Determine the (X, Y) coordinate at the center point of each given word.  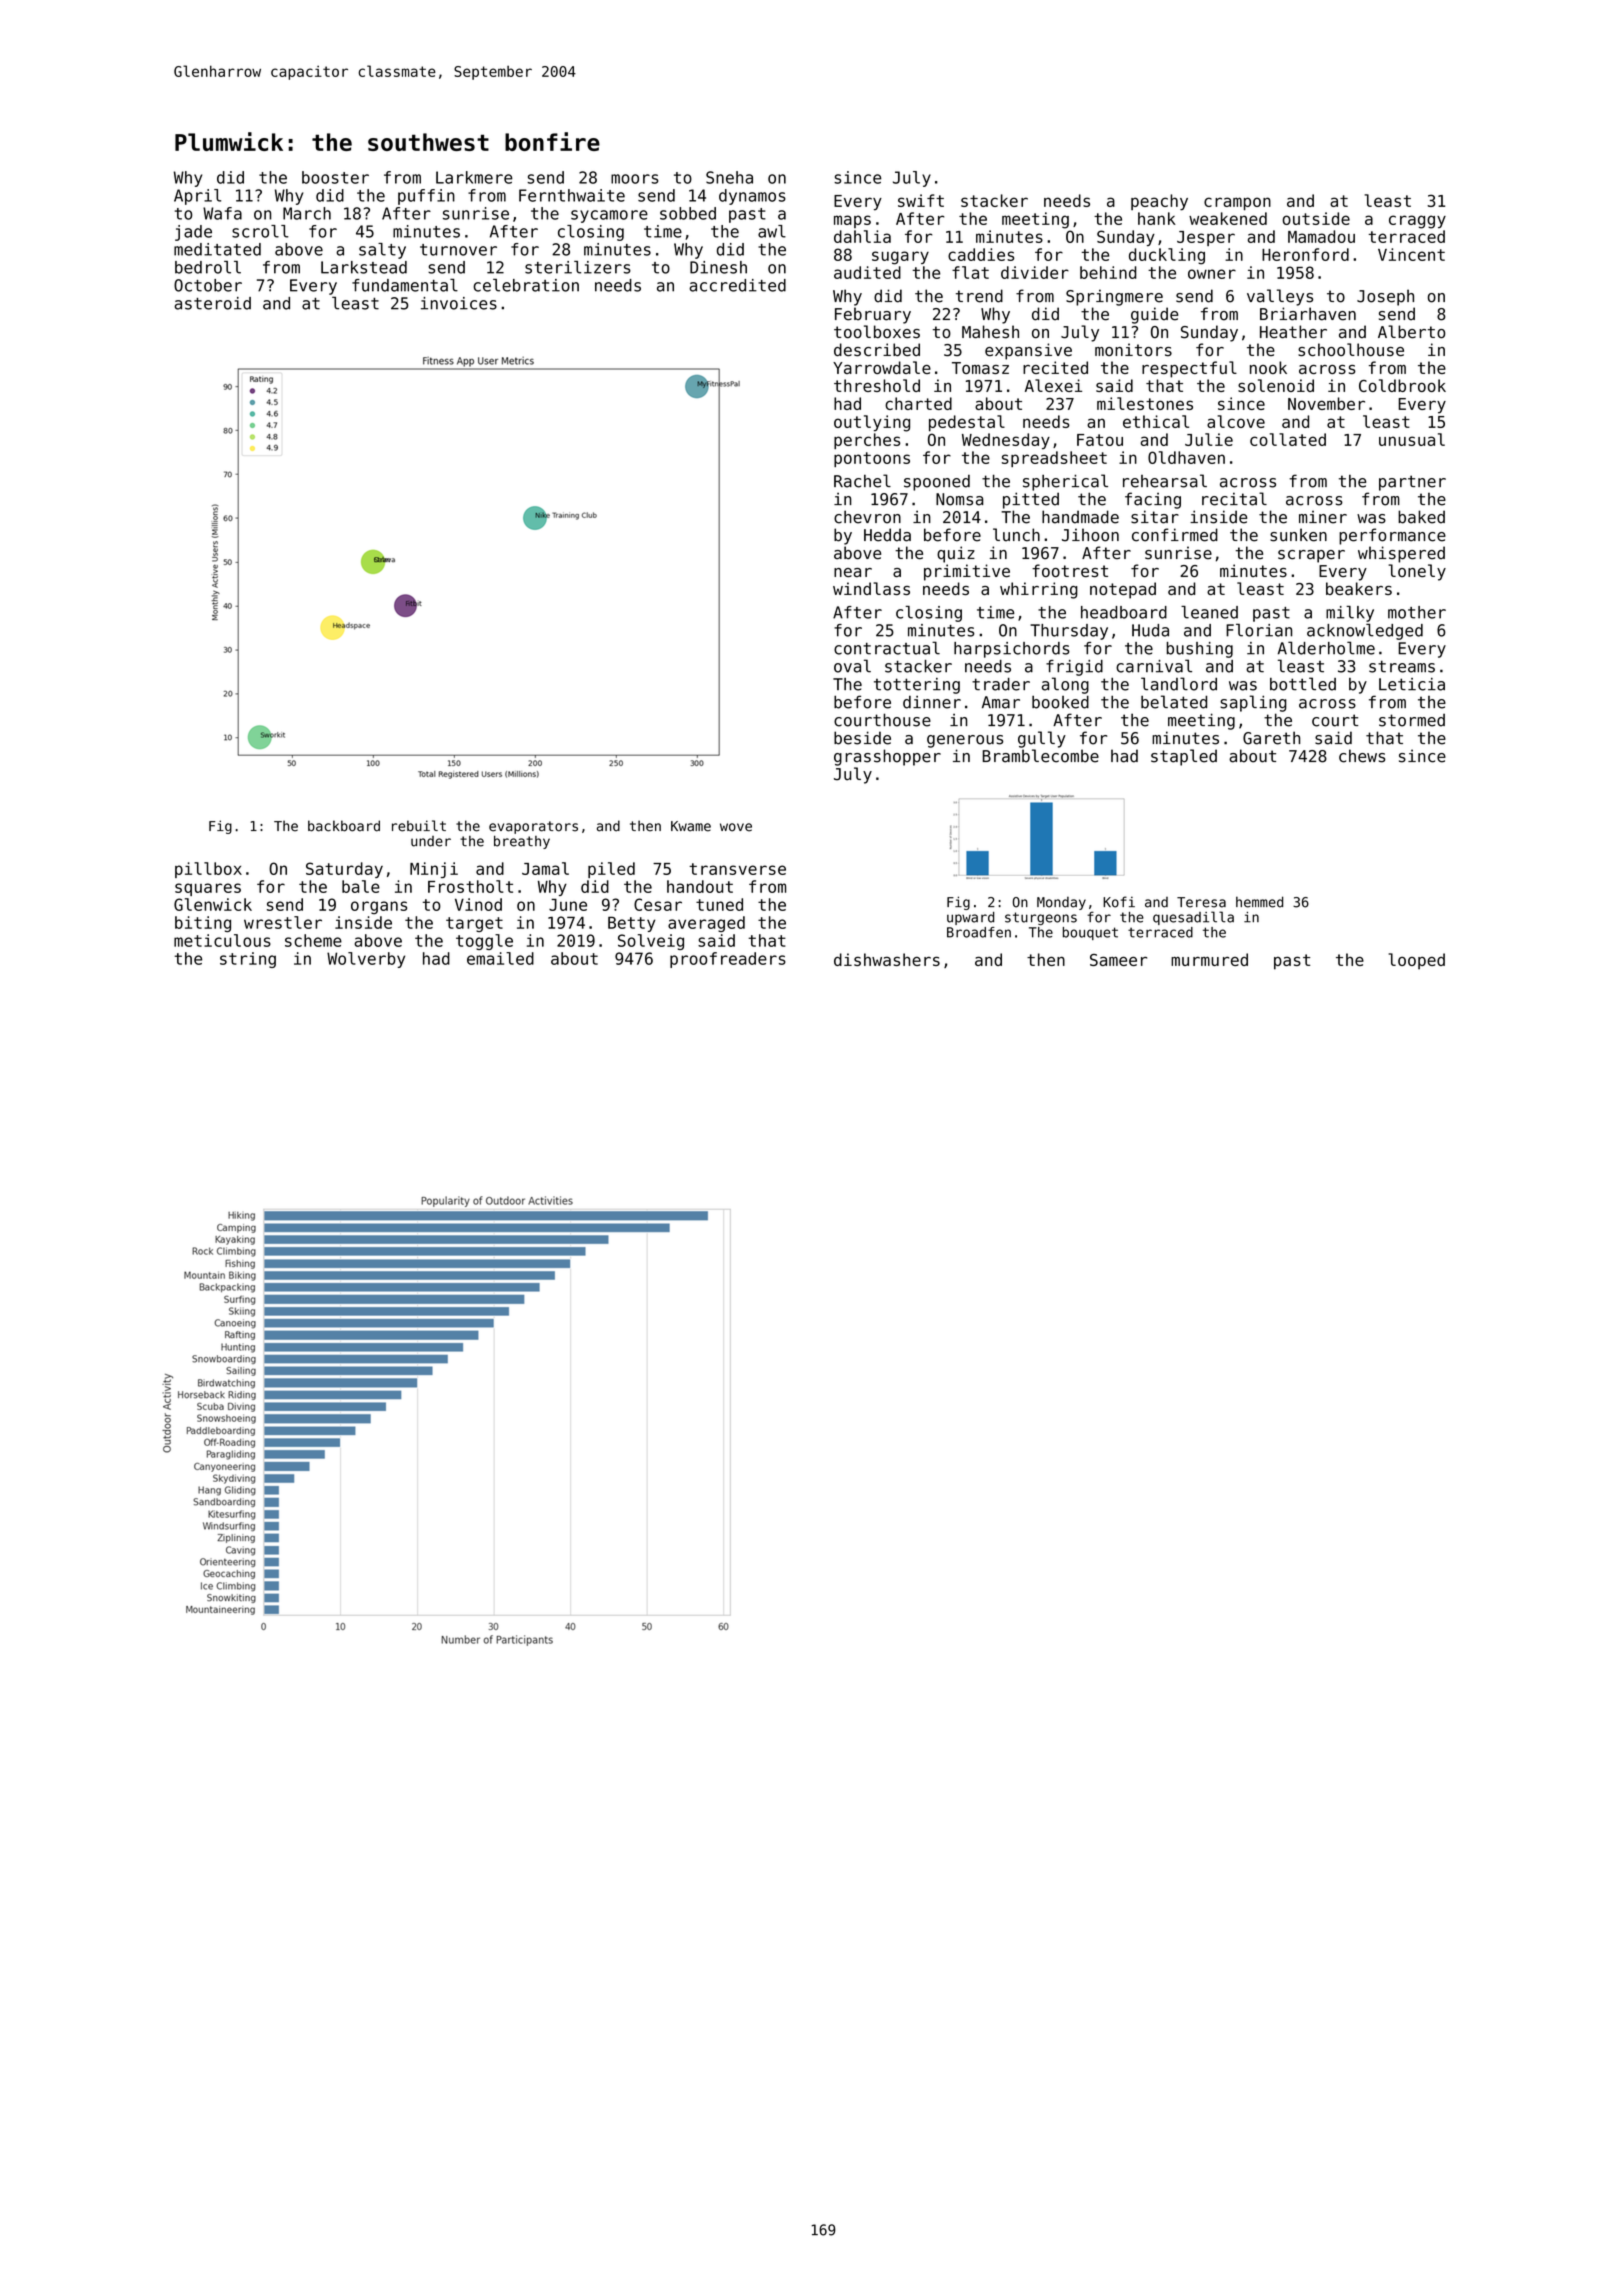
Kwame (691, 826)
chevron (867, 517)
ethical (1156, 421)
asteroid (212, 303)
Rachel (862, 481)
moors (635, 179)
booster (335, 177)
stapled (1184, 757)
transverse (737, 869)
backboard (344, 826)
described (877, 349)
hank (1157, 218)
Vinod (478, 904)
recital (1234, 499)
